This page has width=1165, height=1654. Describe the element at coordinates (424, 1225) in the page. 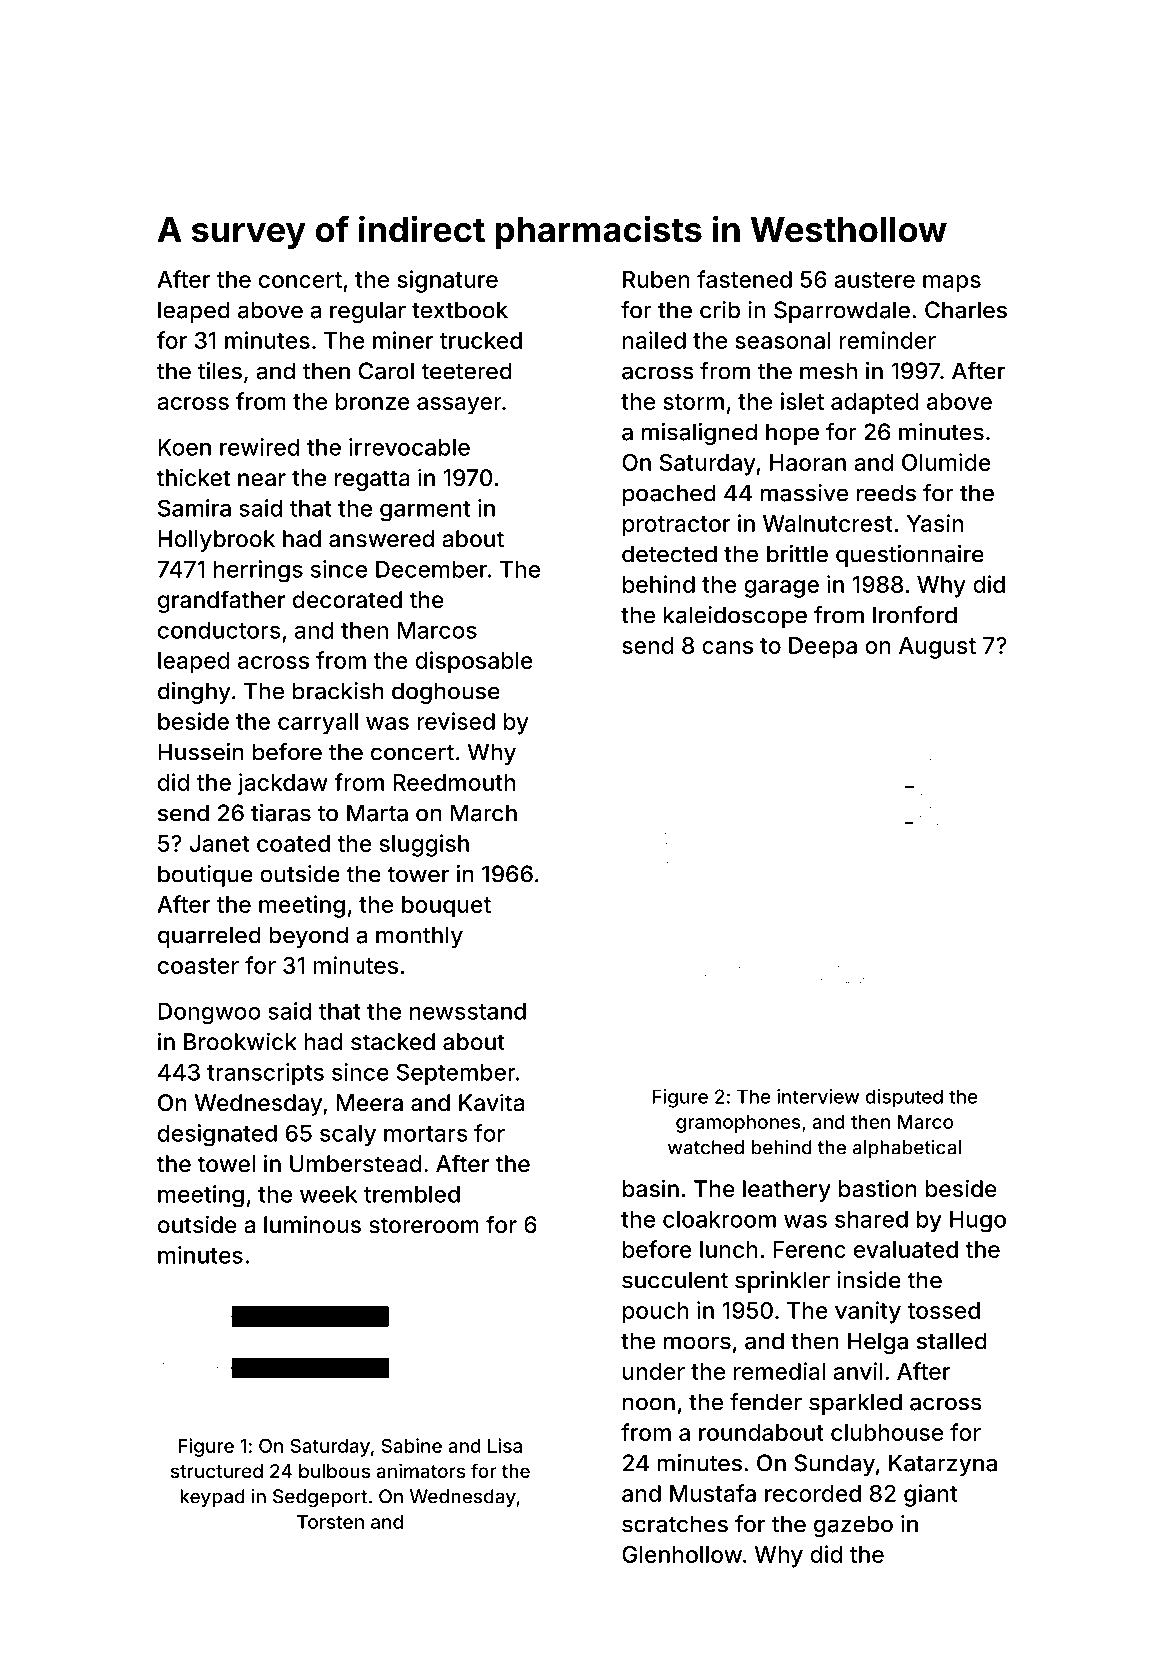

I see `storeroom` at that location.
